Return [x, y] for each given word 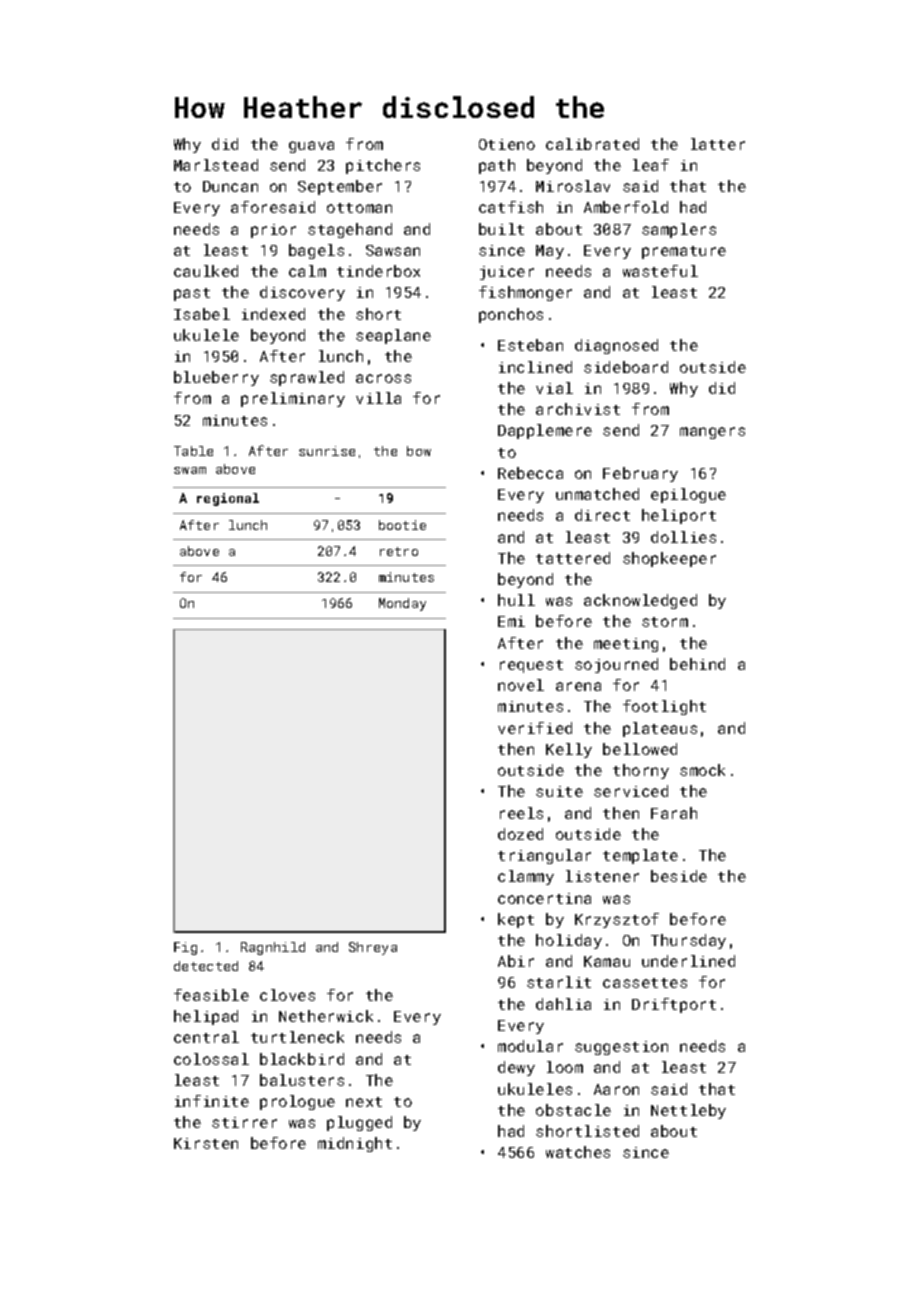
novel [521, 685]
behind [697, 664]
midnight [355, 1144]
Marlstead [216, 165]
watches [578, 1152]
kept [516, 920]
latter [718, 144]
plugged [359, 1123]
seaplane [393, 336]
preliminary [293, 399]
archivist [578, 409]
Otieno [507, 144]
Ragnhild [273, 948]
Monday [402, 604]
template [640, 856]
